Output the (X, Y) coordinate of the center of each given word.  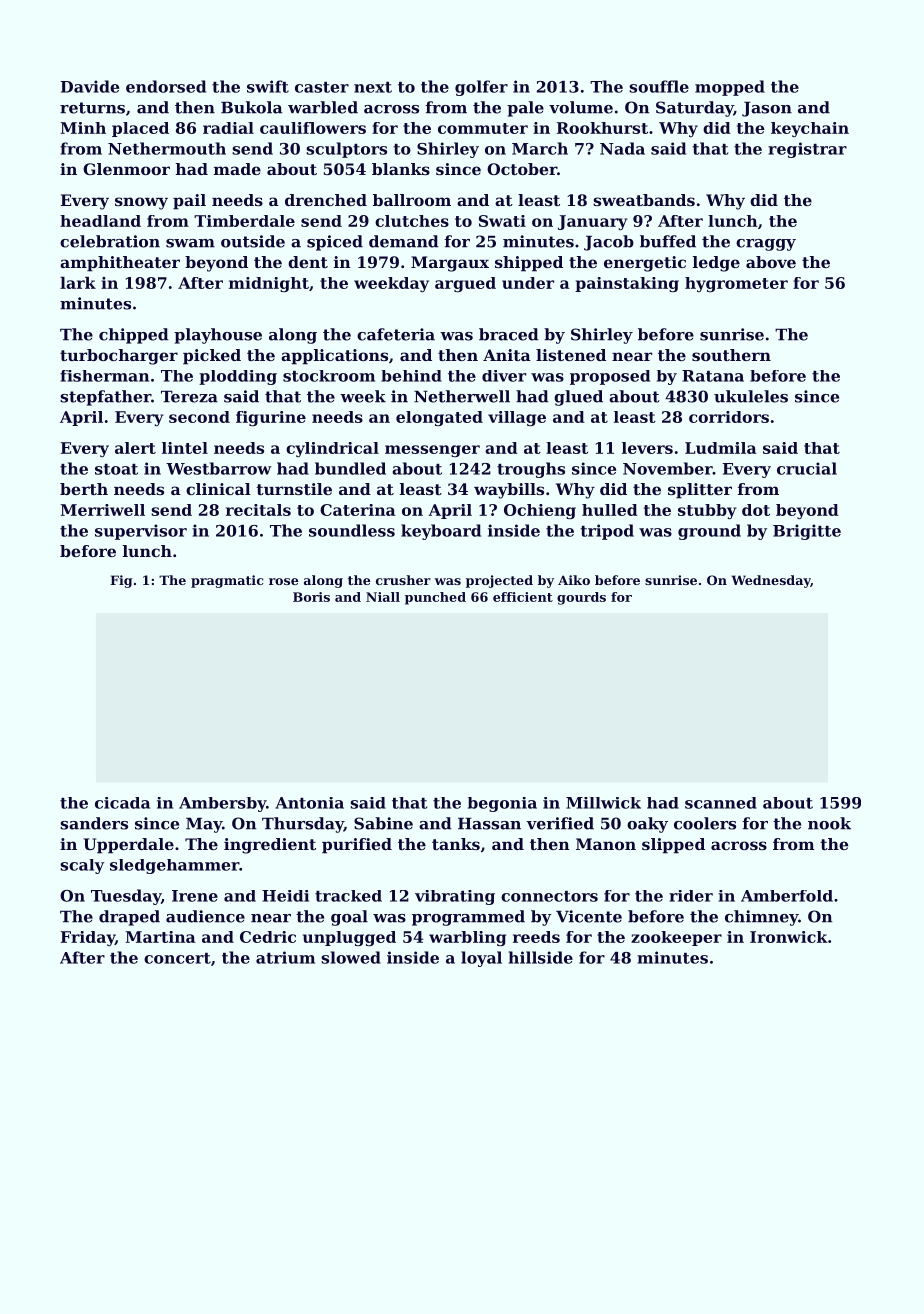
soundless (352, 530)
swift (268, 86)
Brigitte (807, 532)
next (373, 87)
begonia (502, 804)
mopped (730, 88)
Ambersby (222, 804)
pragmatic (227, 581)
